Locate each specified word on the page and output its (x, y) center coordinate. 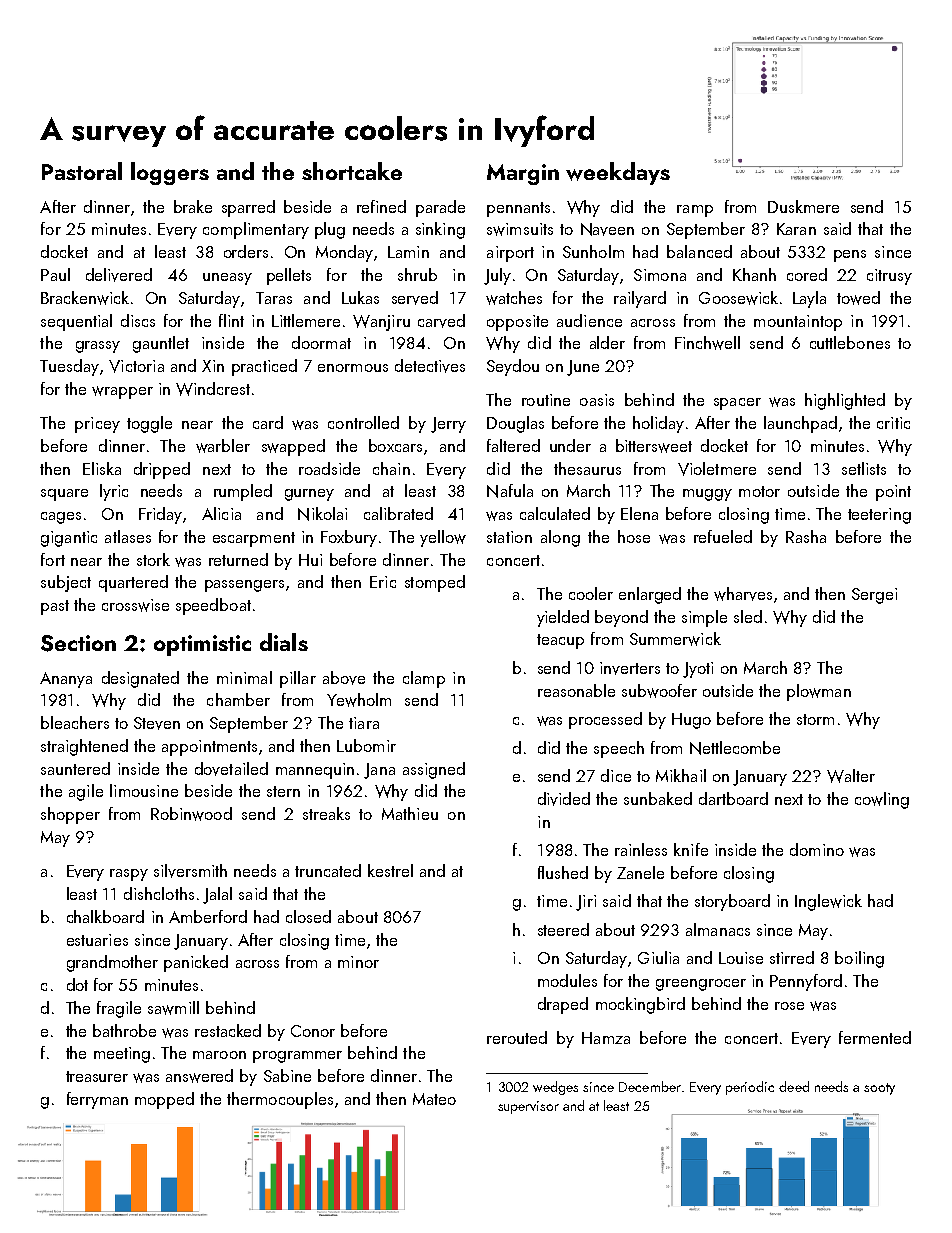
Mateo (434, 1099)
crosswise (135, 605)
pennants (518, 209)
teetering (879, 516)
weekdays (618, 173)
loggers (170, 173)
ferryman (97, 1100)
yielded (563, 618)
